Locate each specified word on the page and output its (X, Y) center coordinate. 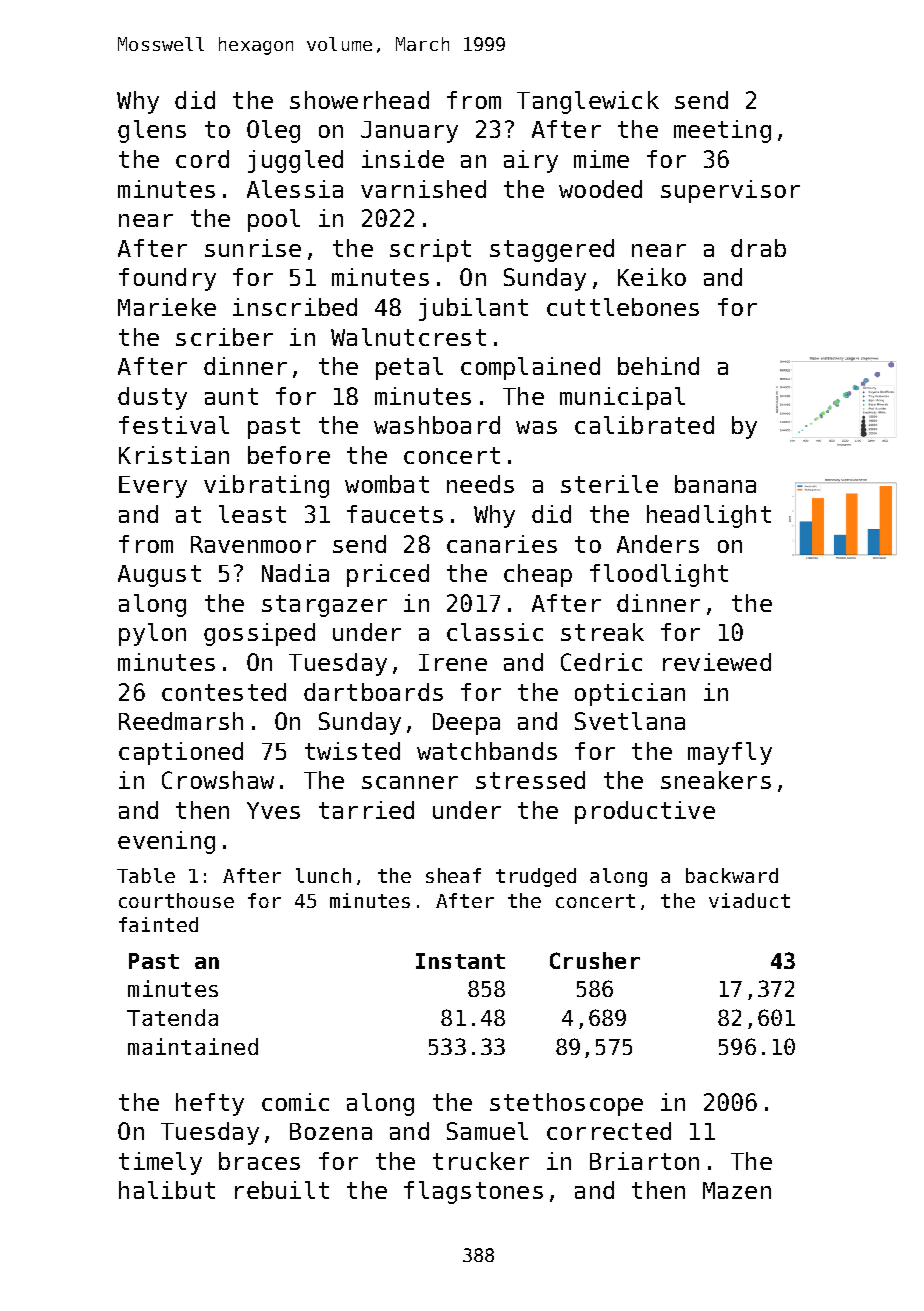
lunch (323, 875)
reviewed (717, 662)
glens (152, 131)
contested (224, 692)
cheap (538, 575)
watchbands (487, 751)
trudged (536, 877)
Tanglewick (588, 102)
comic (295, 1102)
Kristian (174, 455)
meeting (722, 131)
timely (160, 1163)
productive (645, 812)
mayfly (730, 753)
